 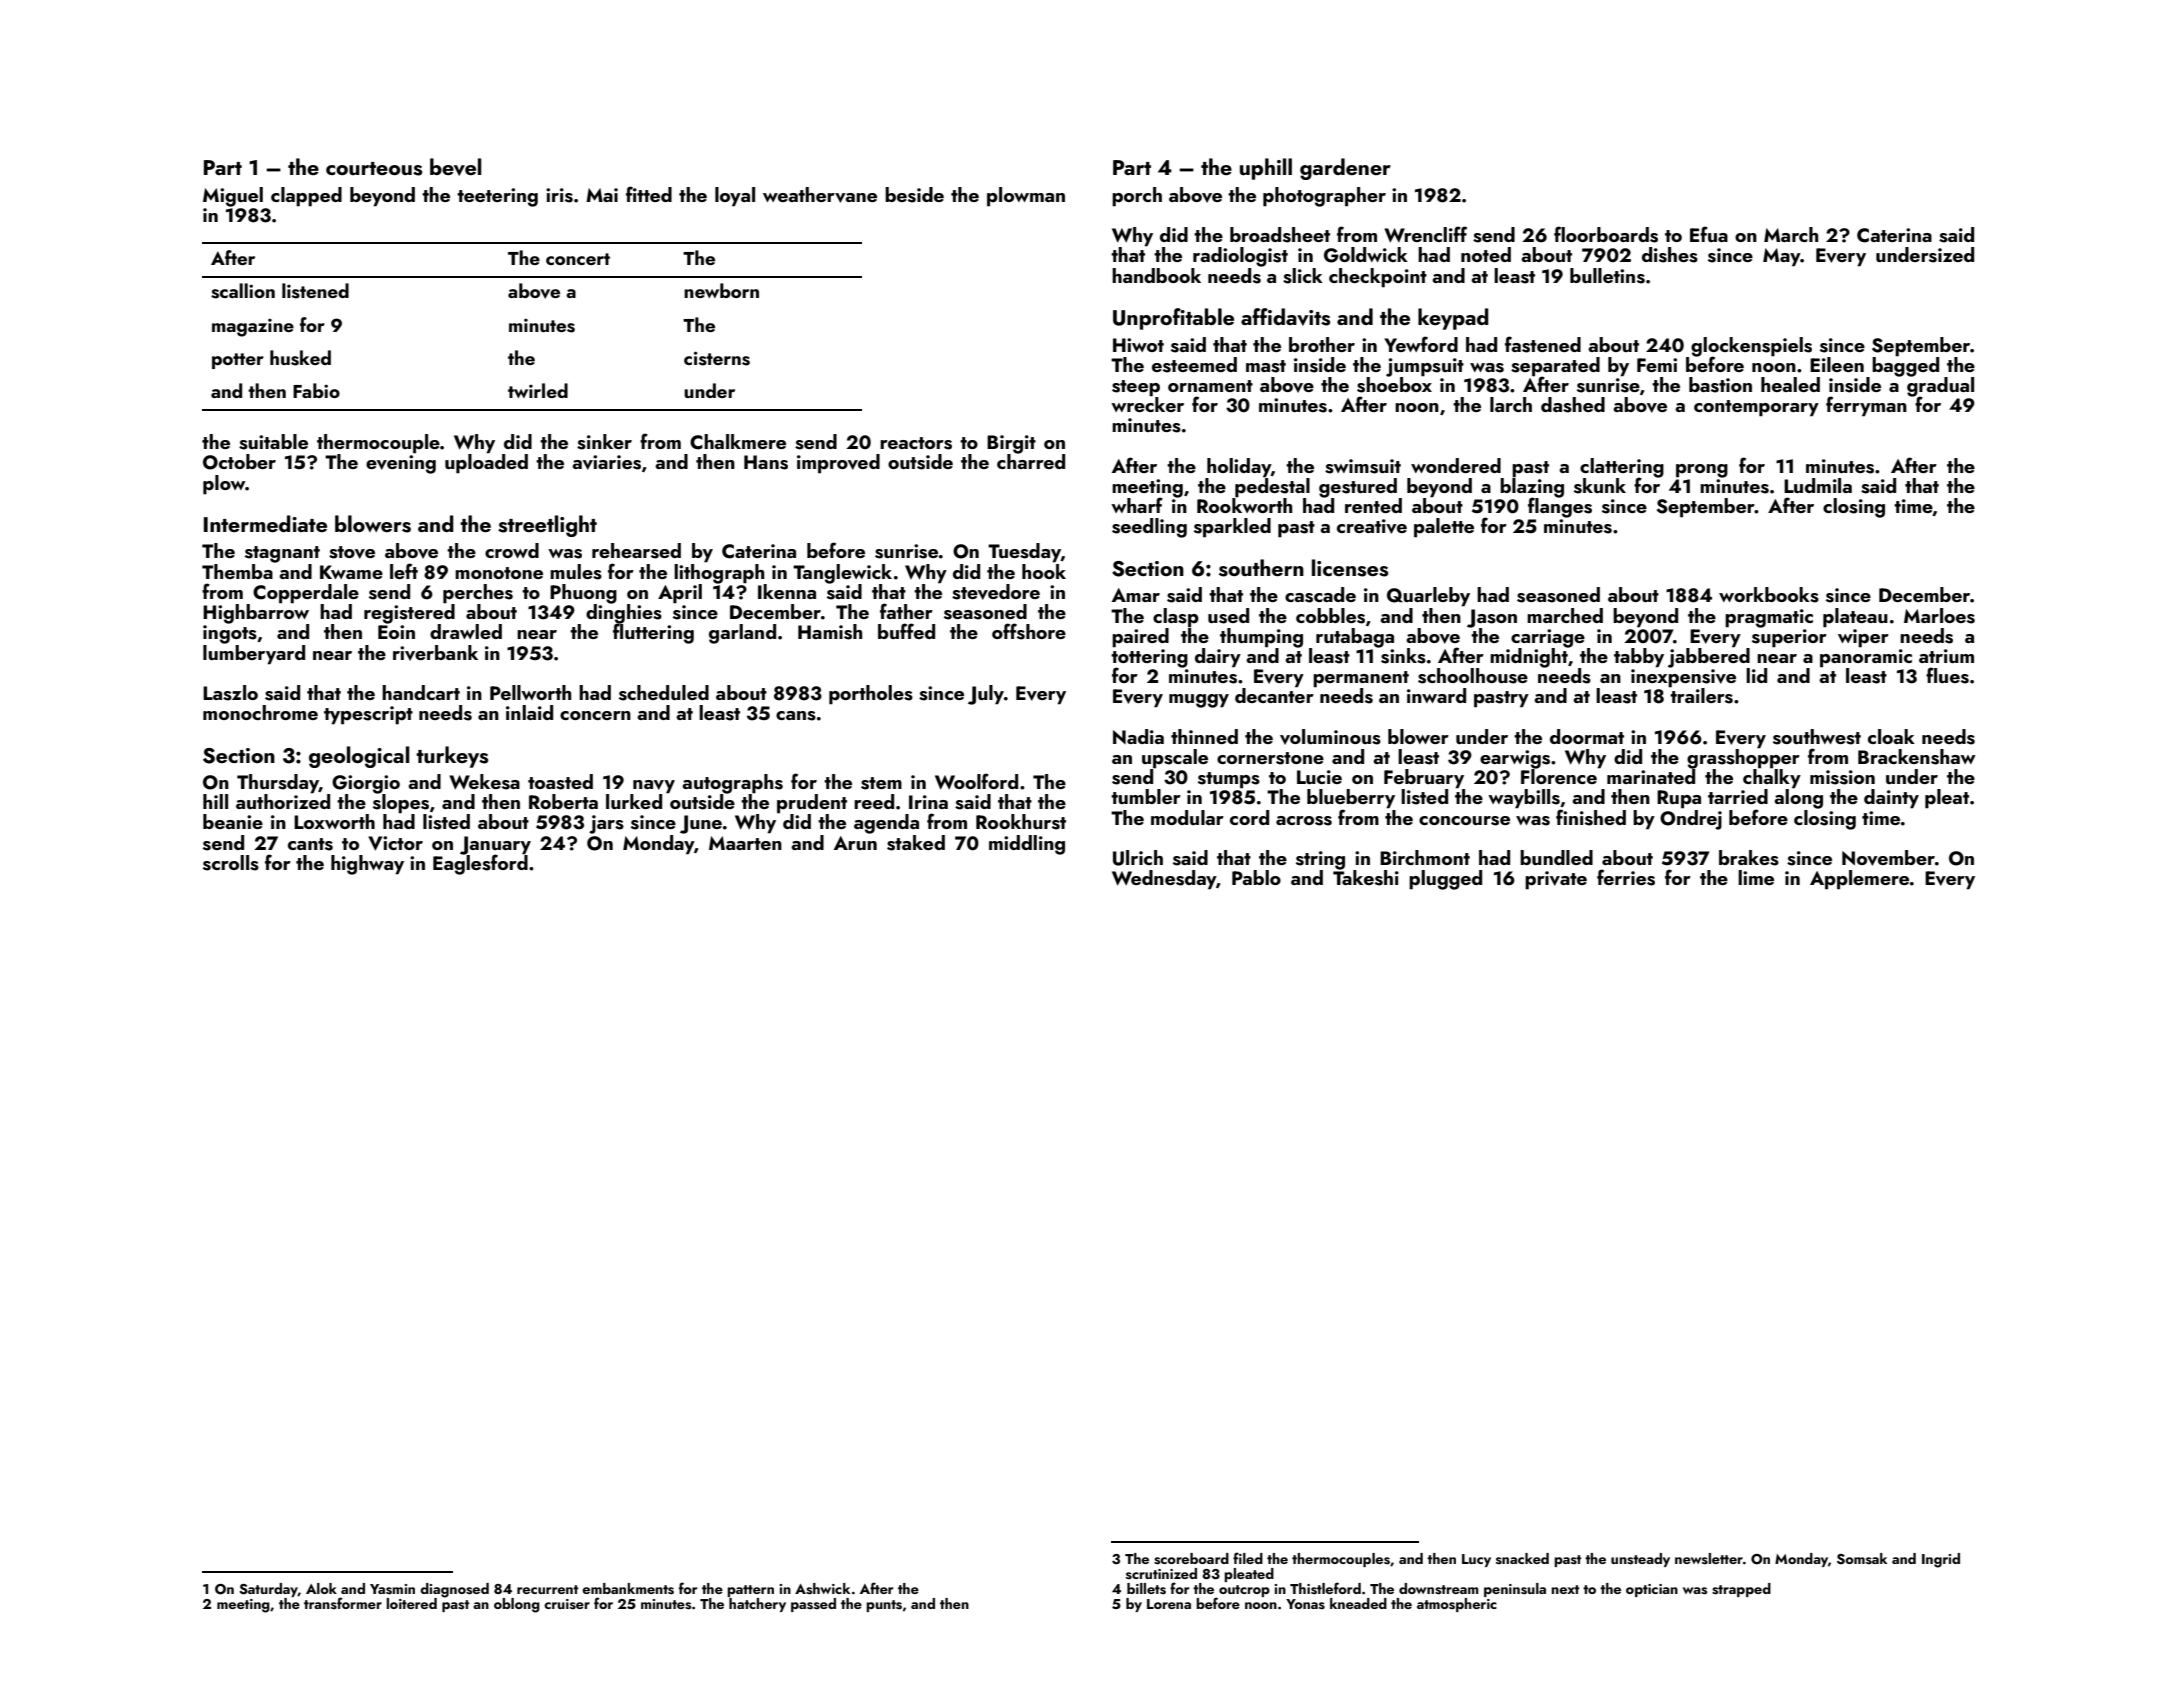 I want to click on recurrent, so click(x=547, y=1589).
